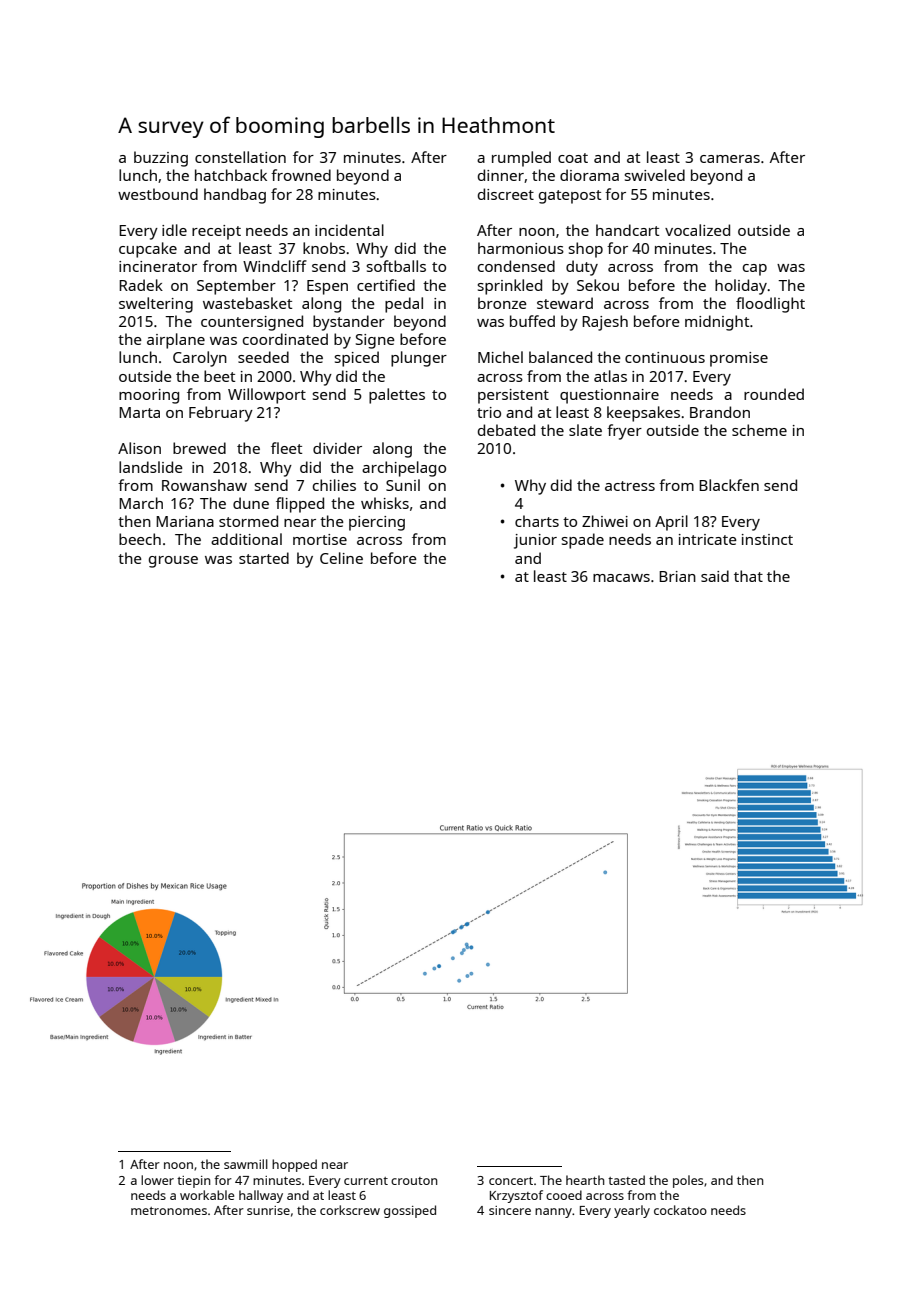  Describe the element at coordinates (511, 1181) in the document. I see `concert` at that location.
